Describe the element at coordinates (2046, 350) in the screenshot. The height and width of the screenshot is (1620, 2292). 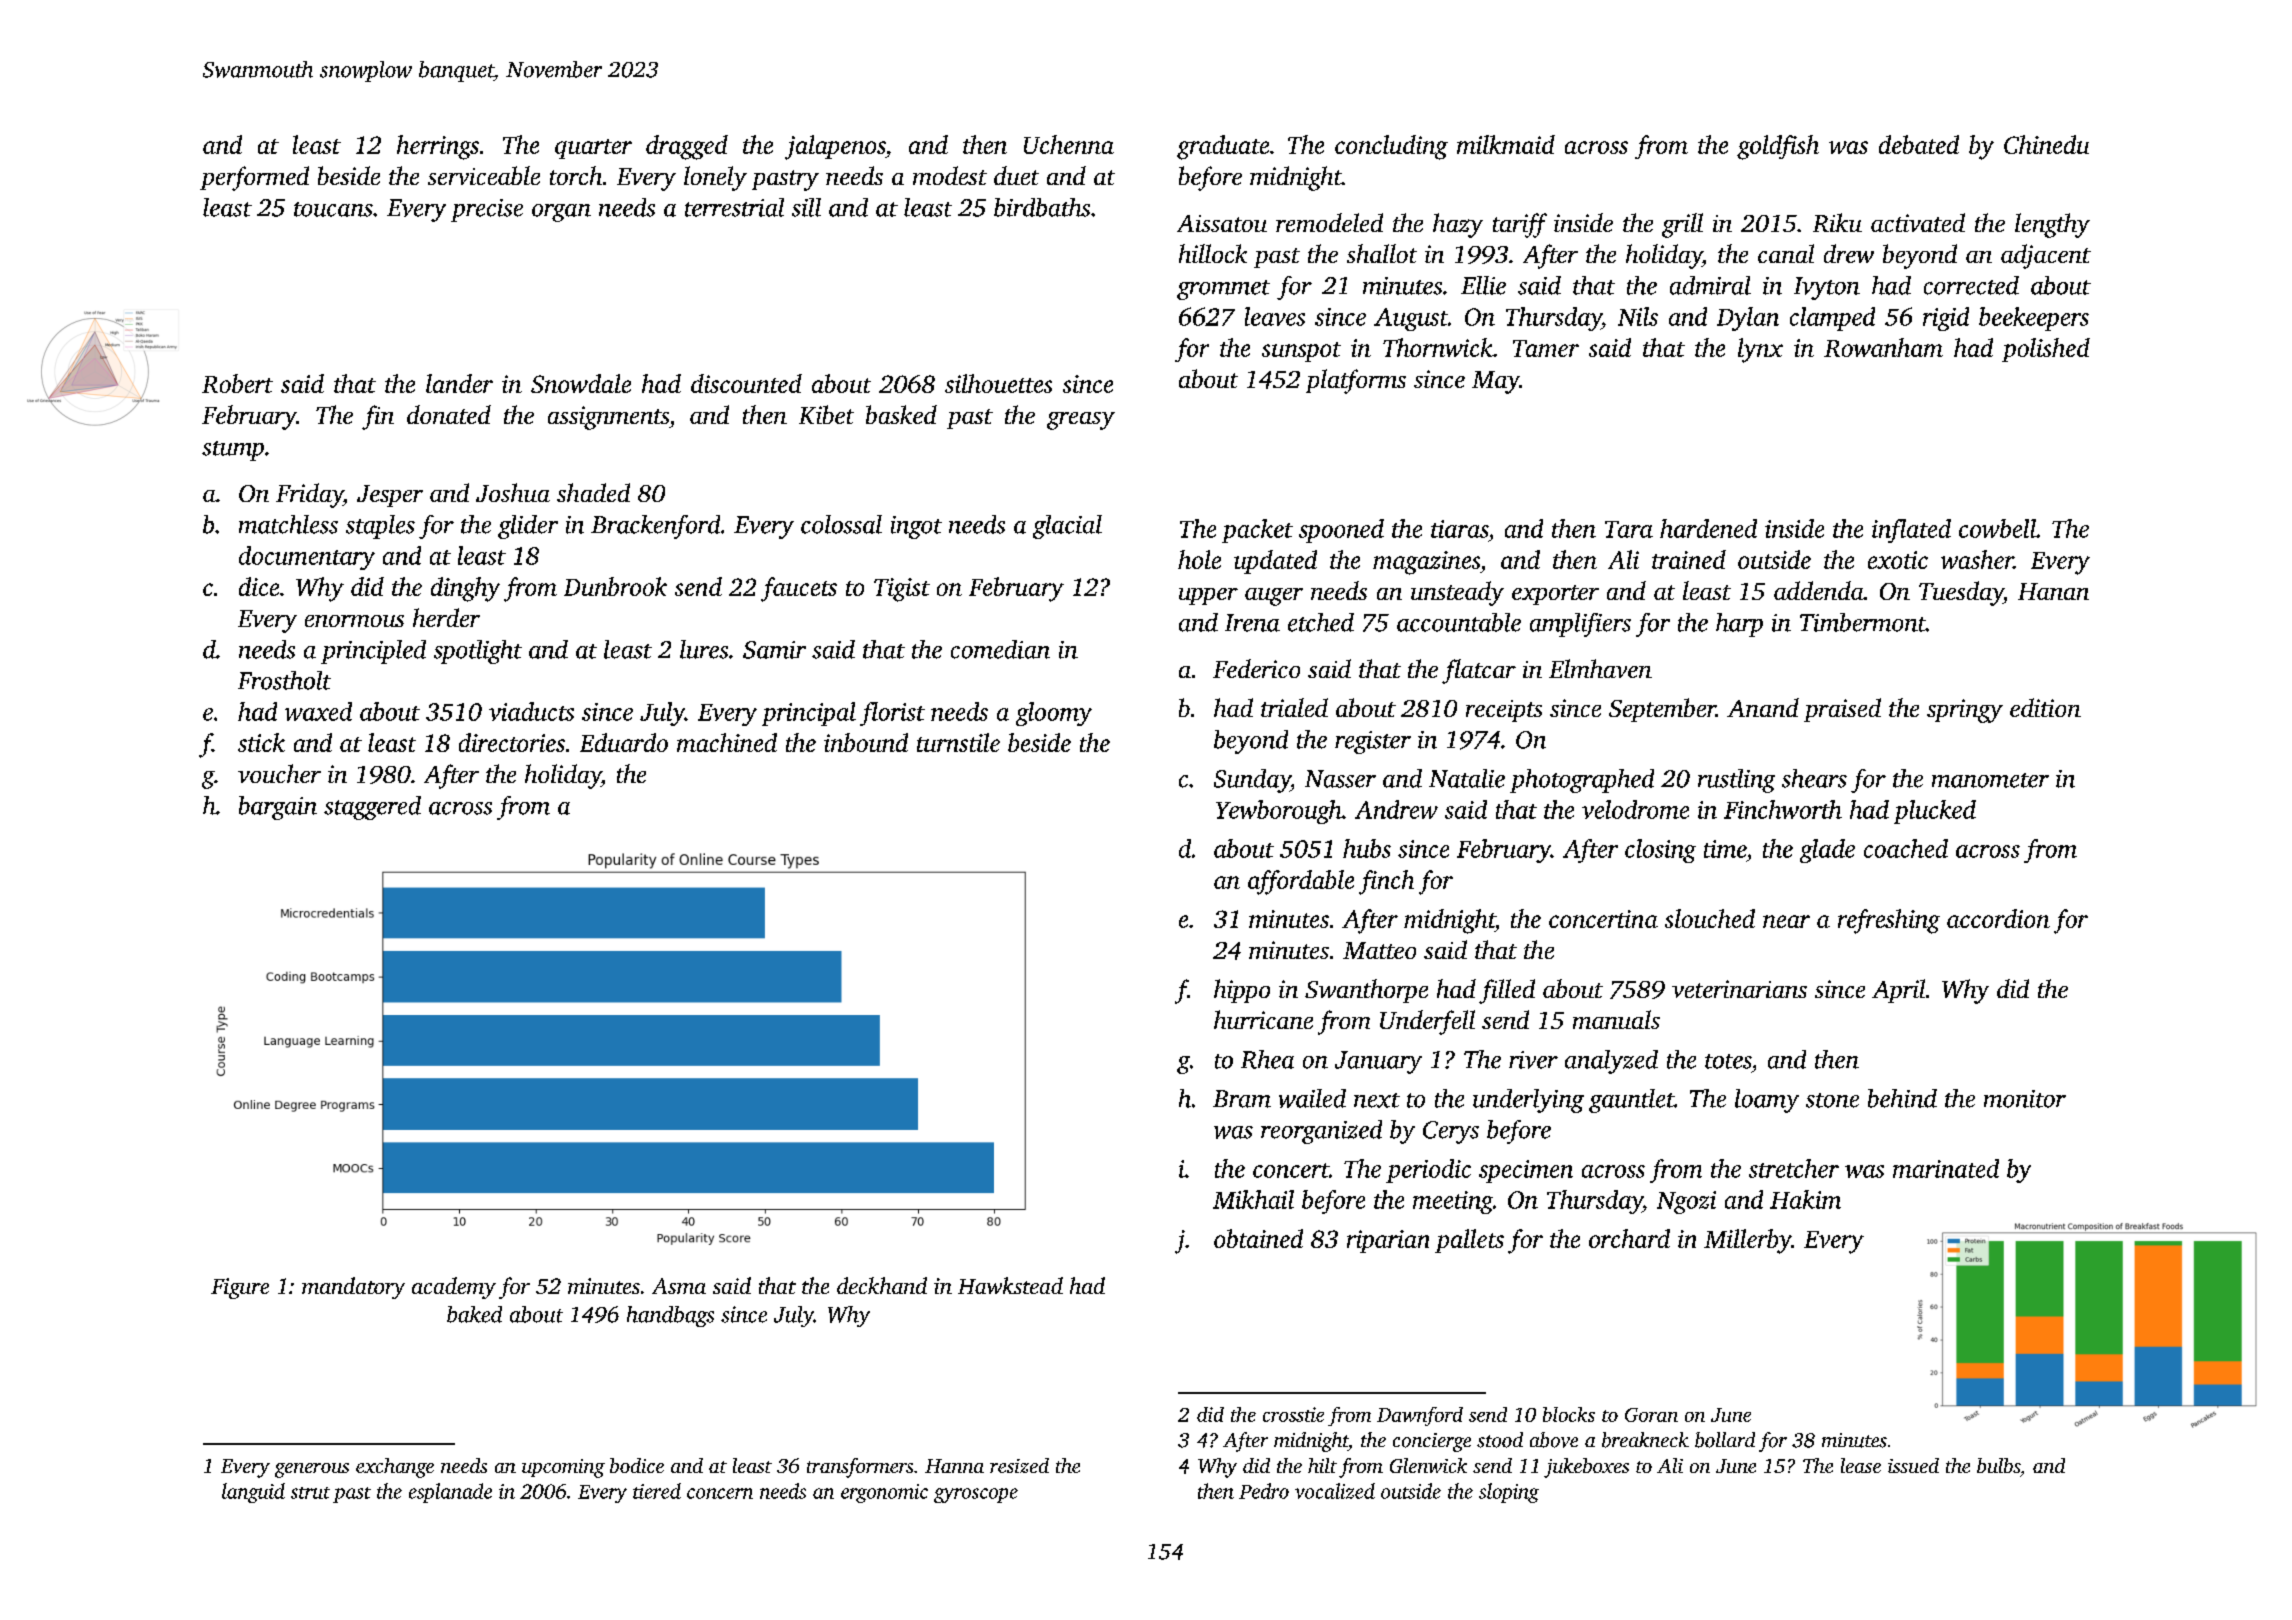
I see `polished` at that location.
